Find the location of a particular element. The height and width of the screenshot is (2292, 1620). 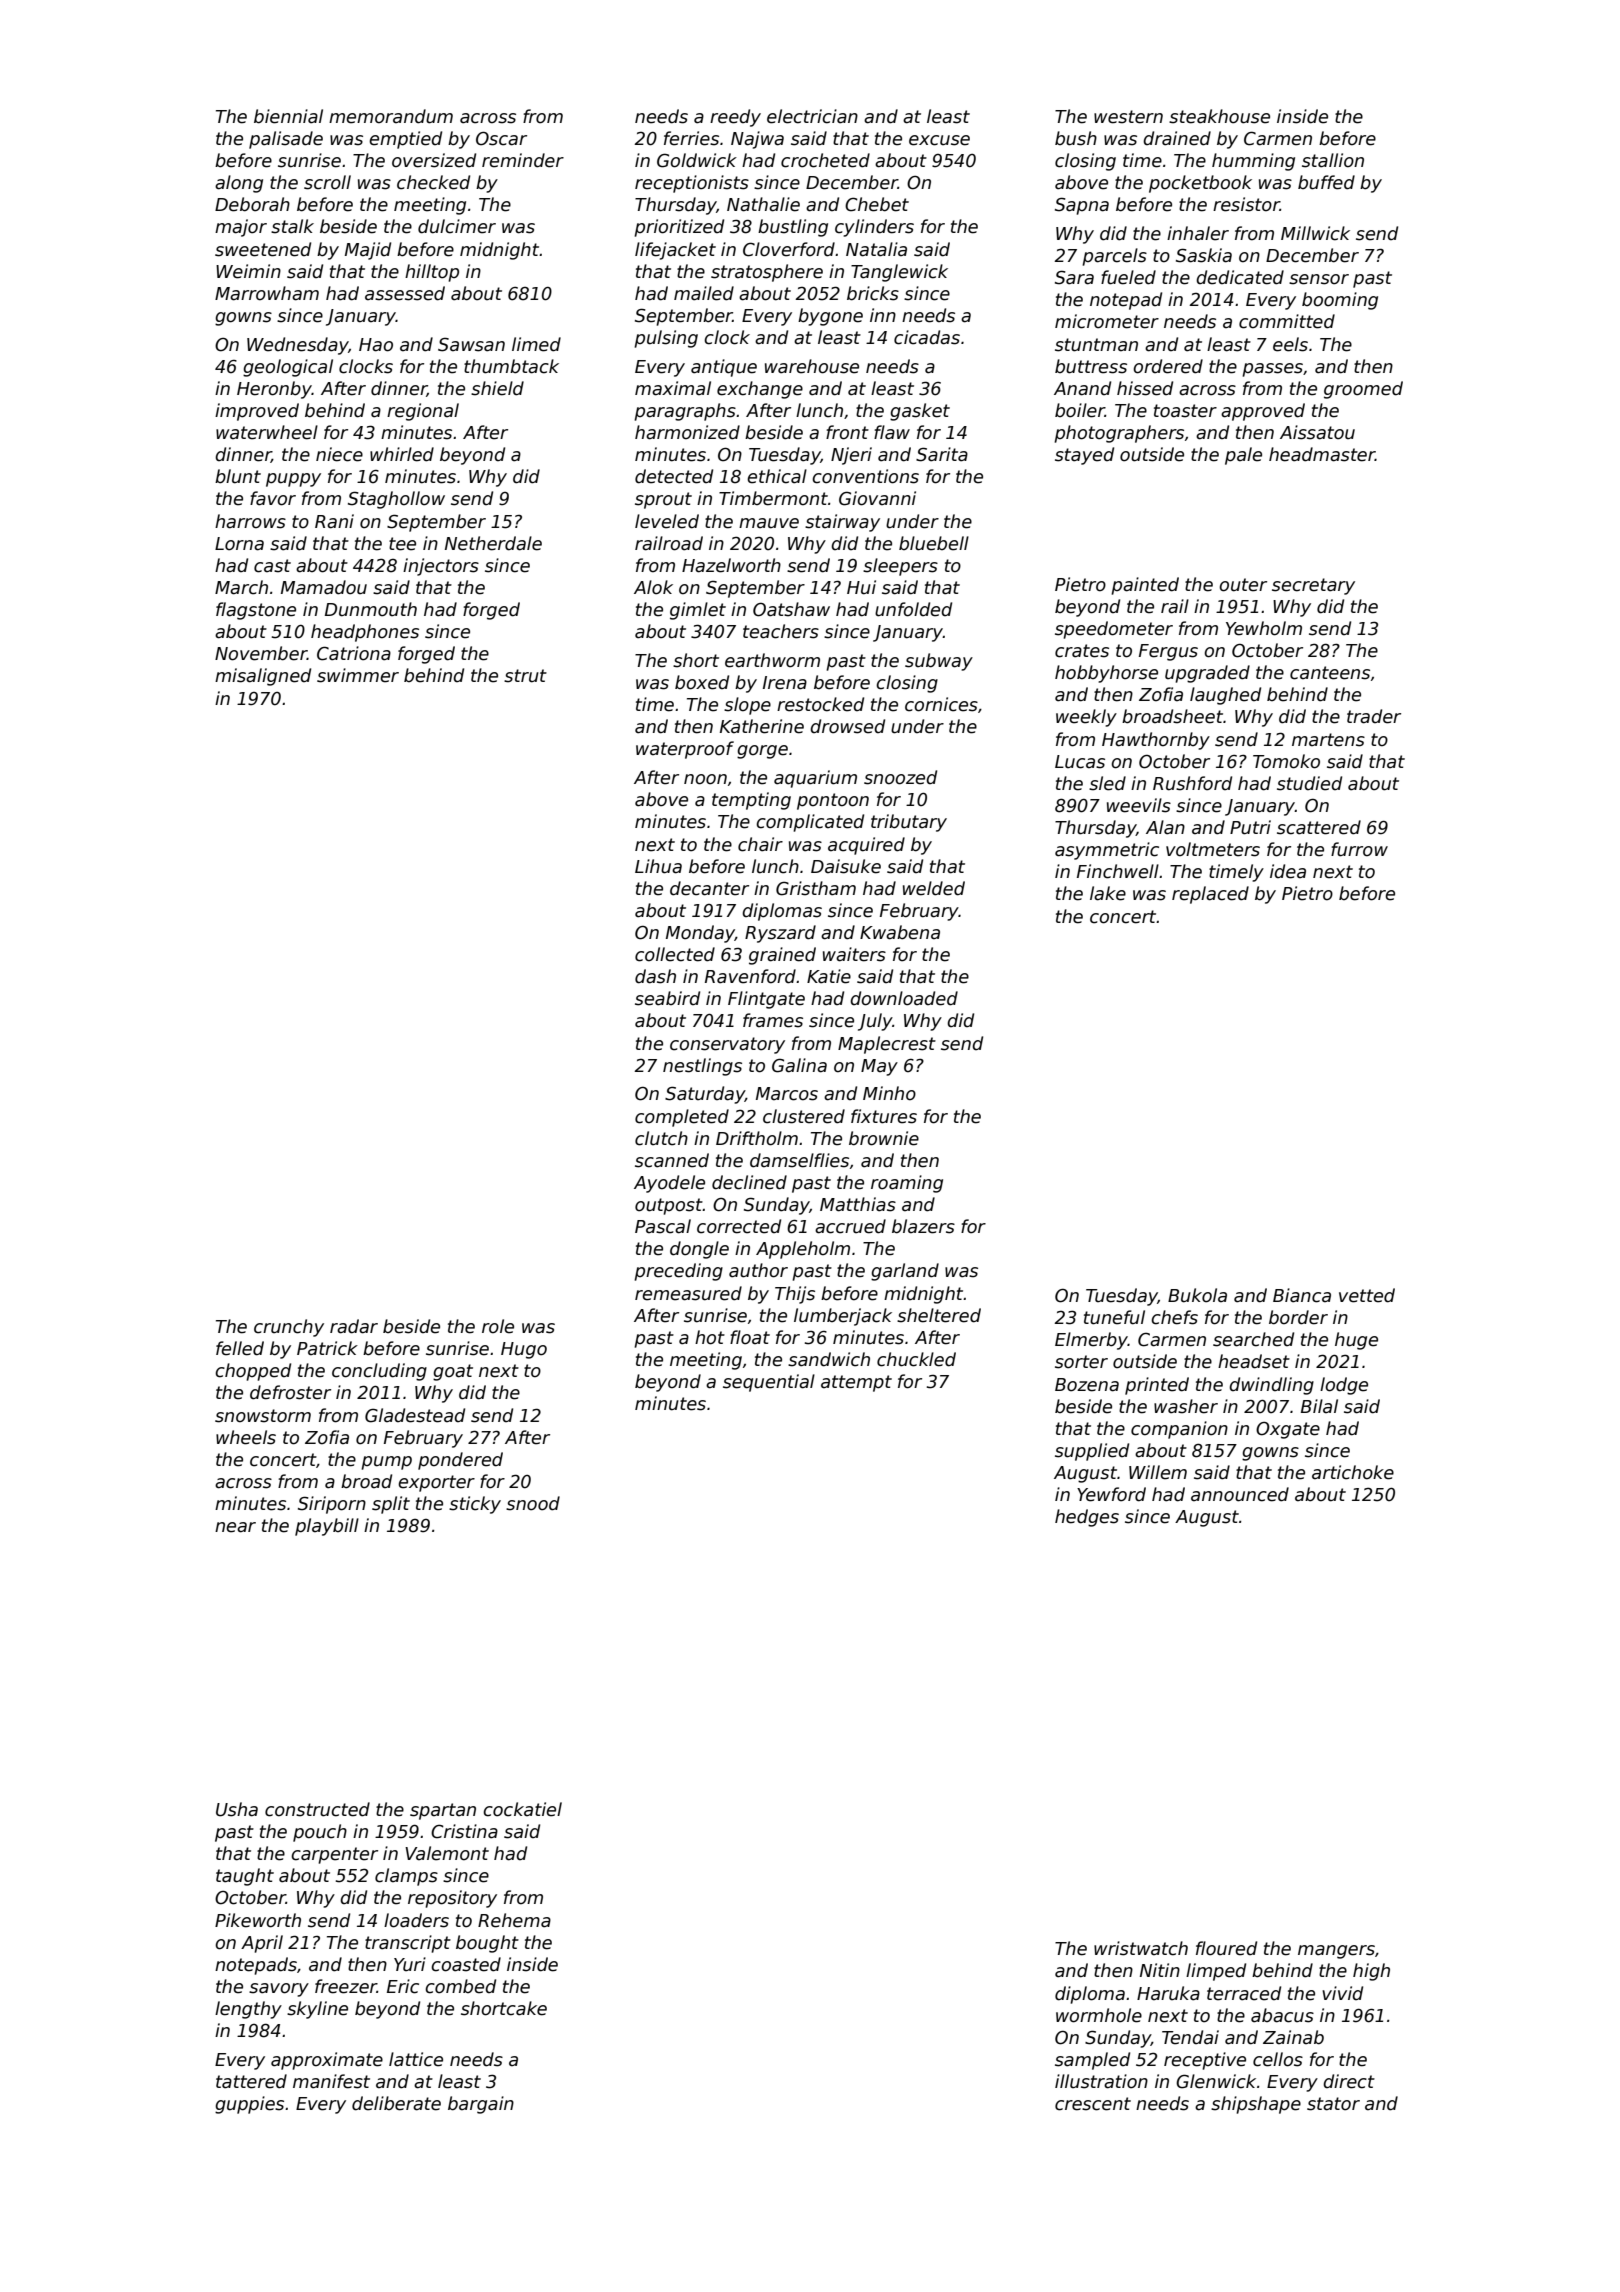

steakhouse is located at coordinates (1219, 116).
